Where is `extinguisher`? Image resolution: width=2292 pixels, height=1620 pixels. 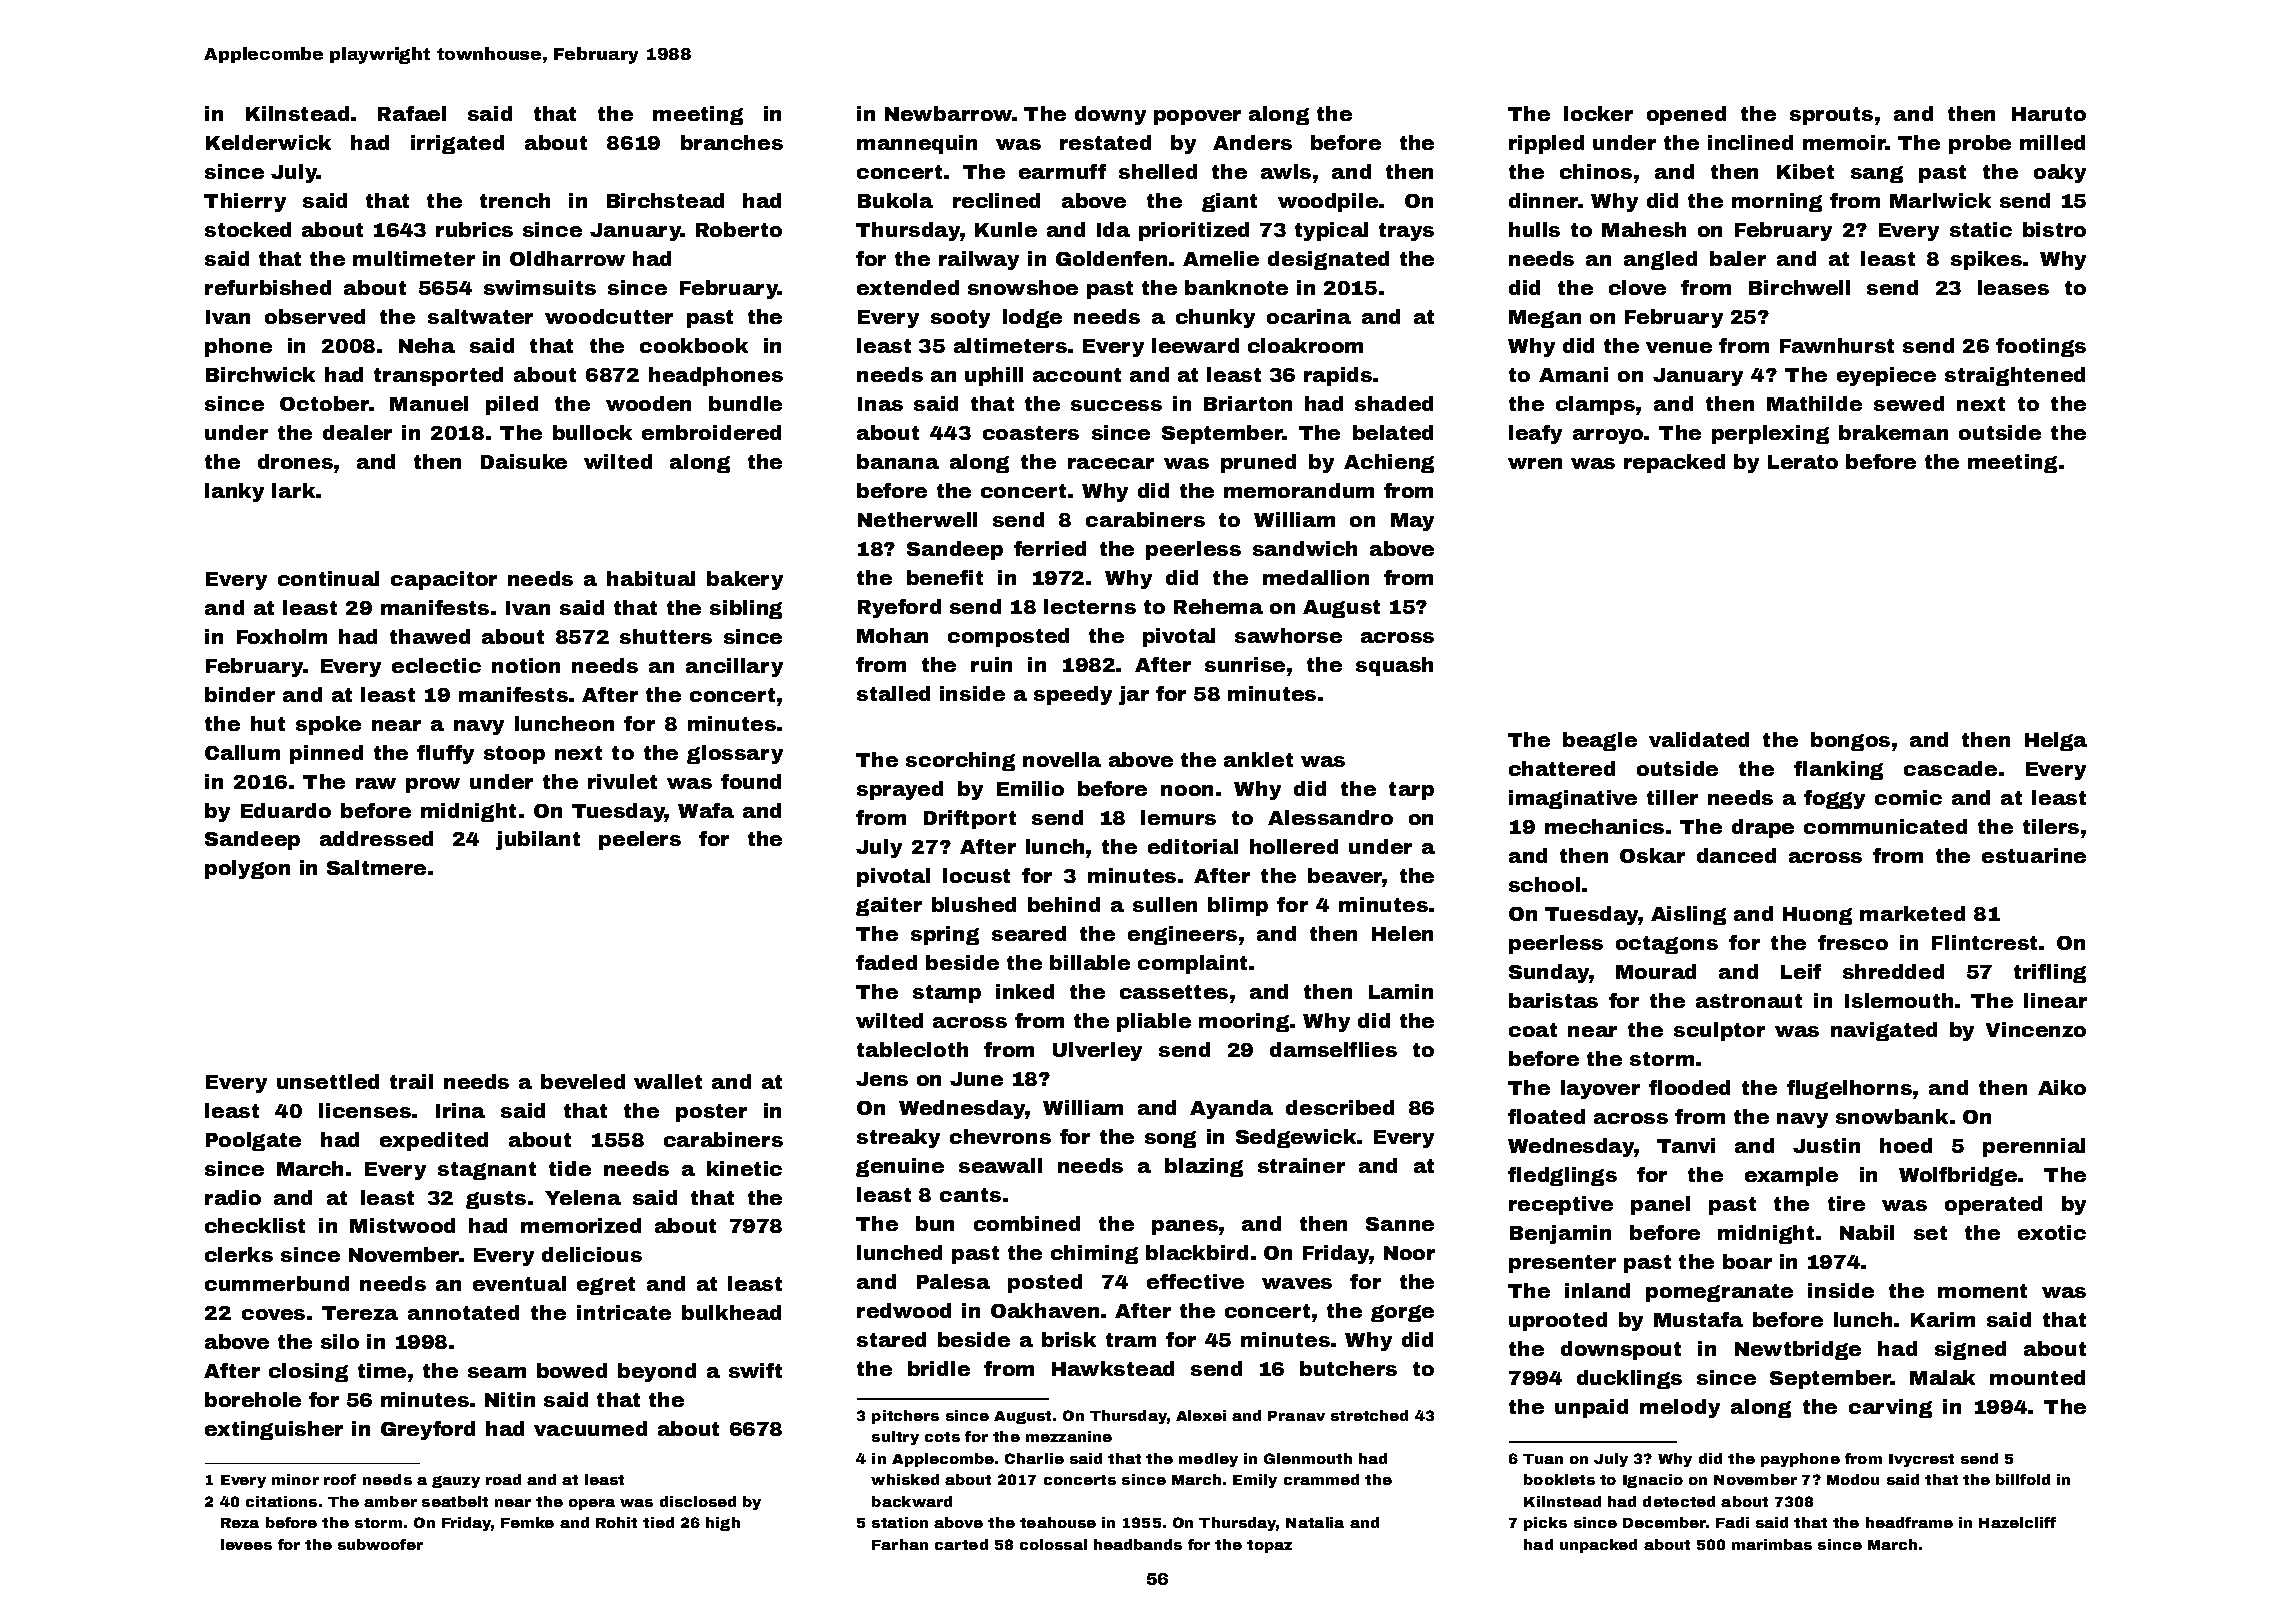
extinguisher is located at coordinates (274, 1430).
